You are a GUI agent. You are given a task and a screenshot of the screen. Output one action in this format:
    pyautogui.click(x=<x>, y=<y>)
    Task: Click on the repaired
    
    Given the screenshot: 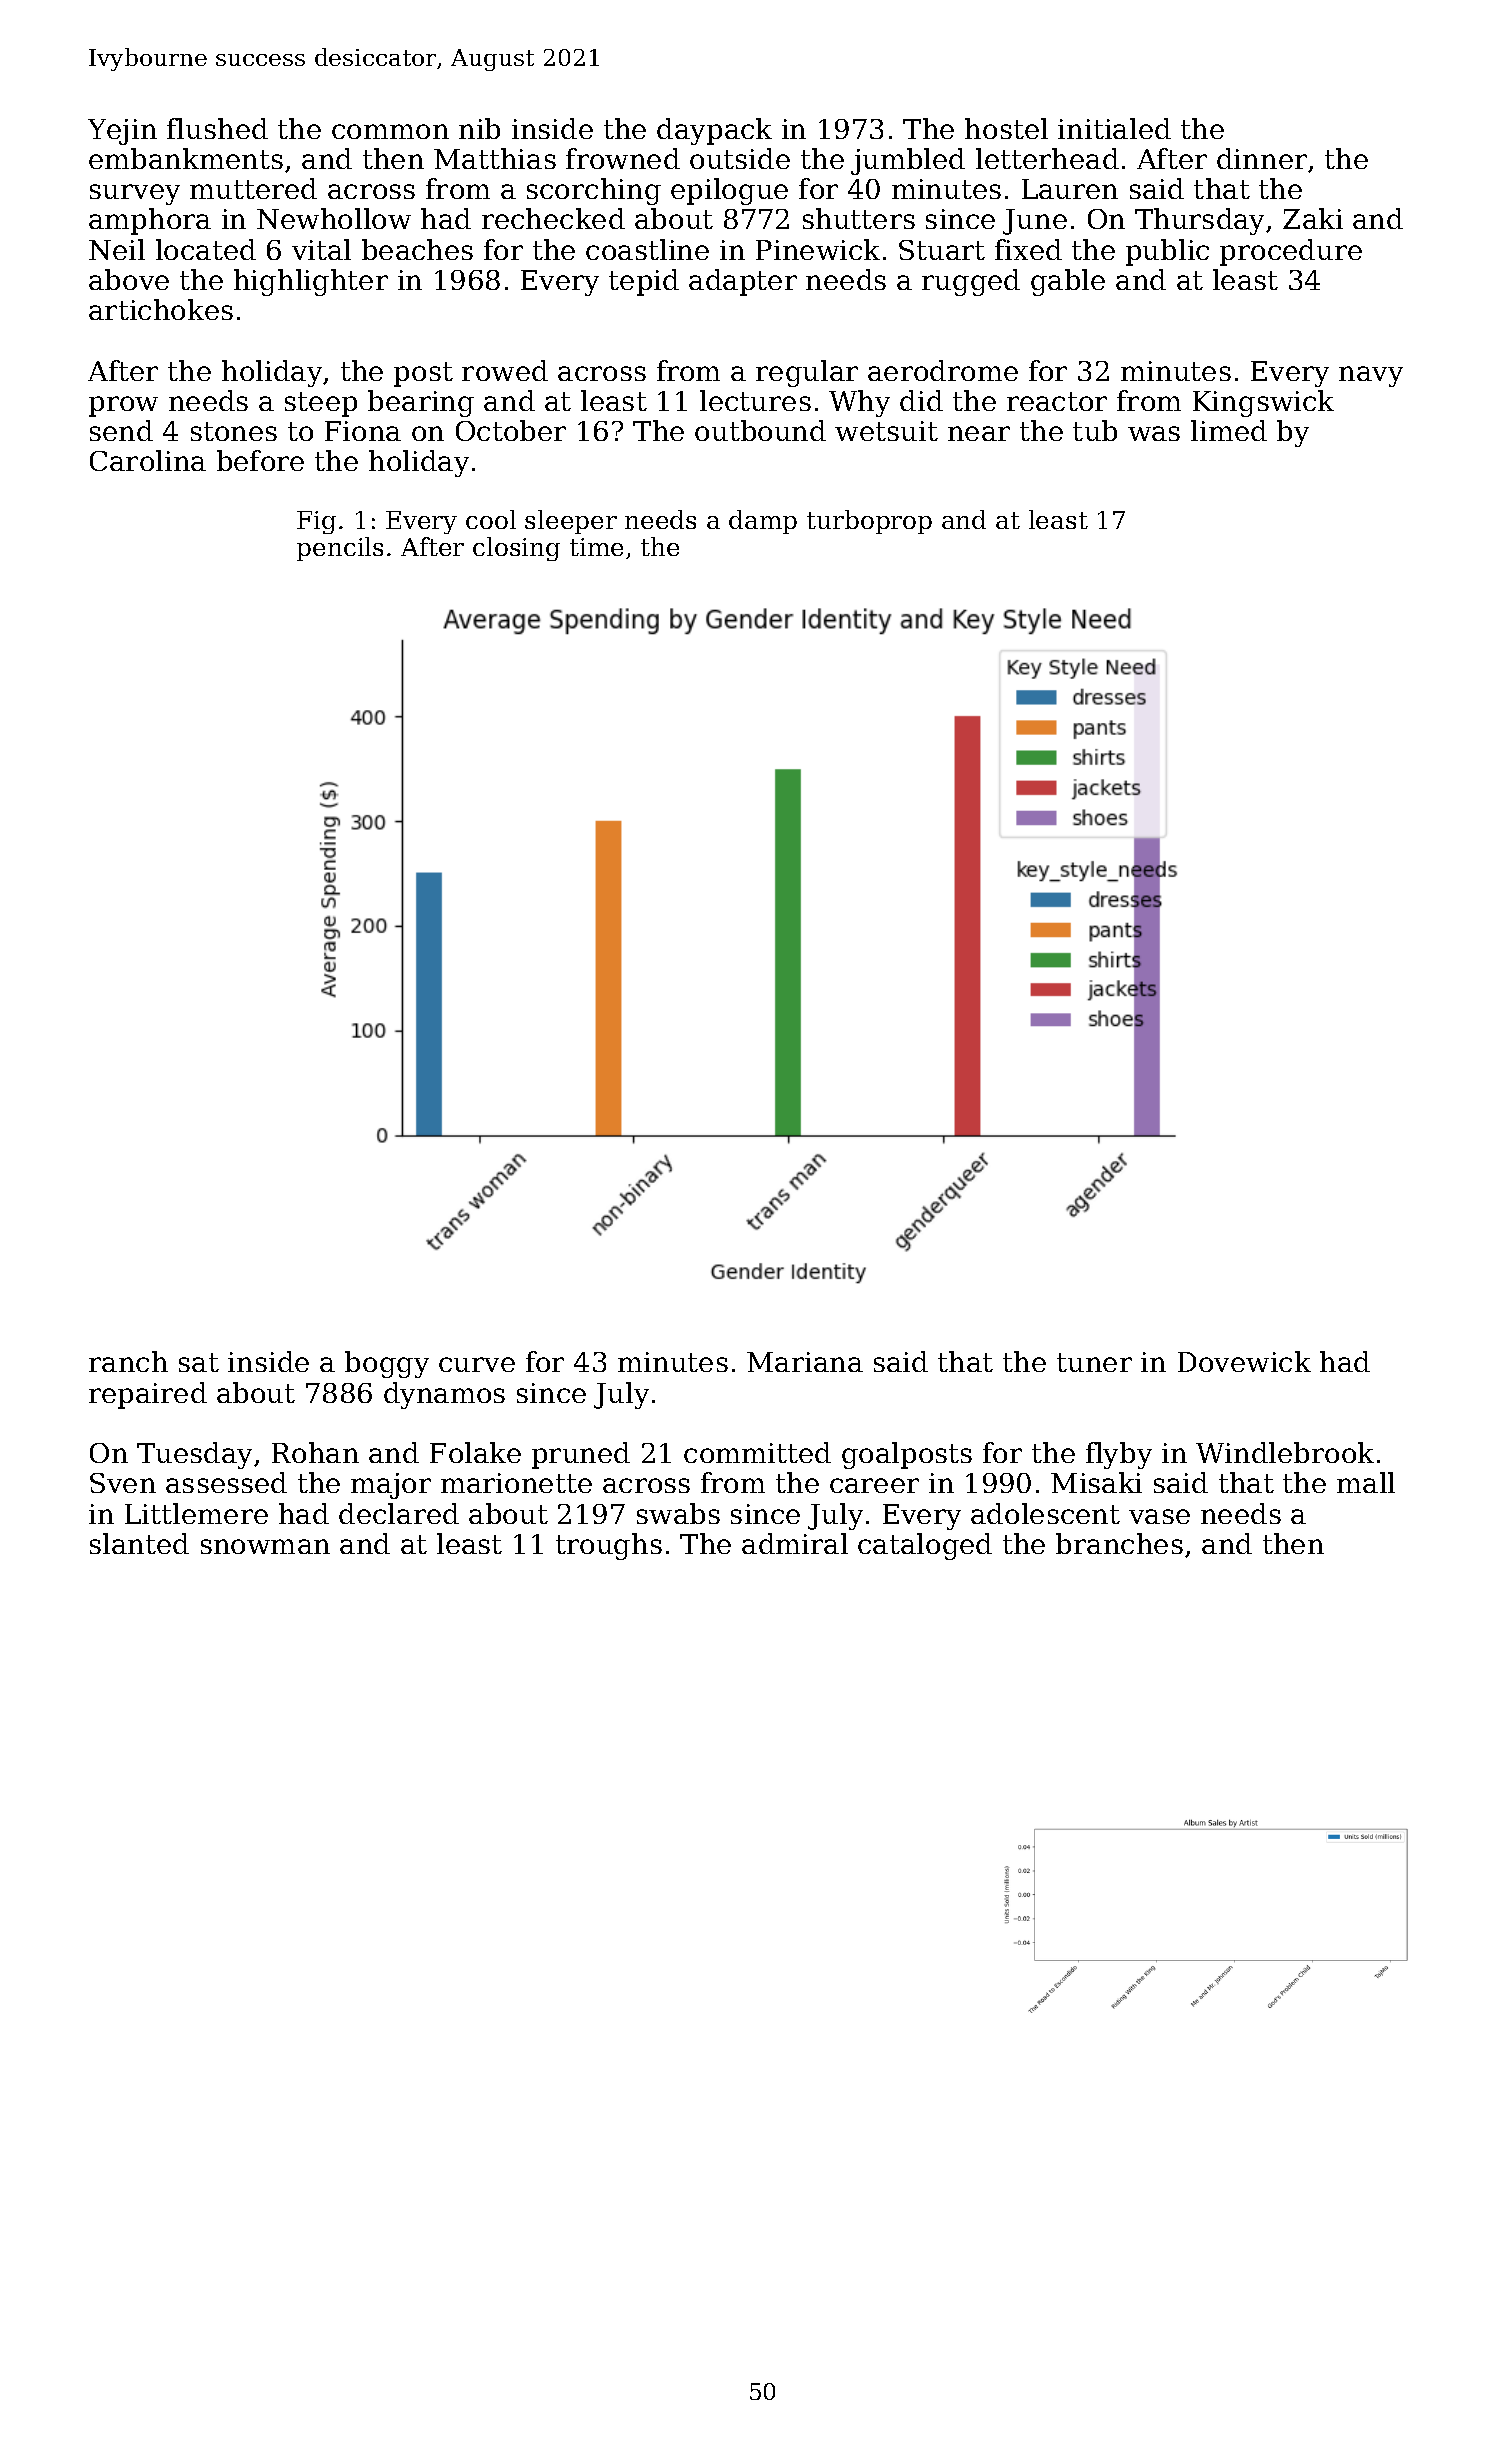 What is the action you would take?
    pyautogui.click(x=148, y=1395)
